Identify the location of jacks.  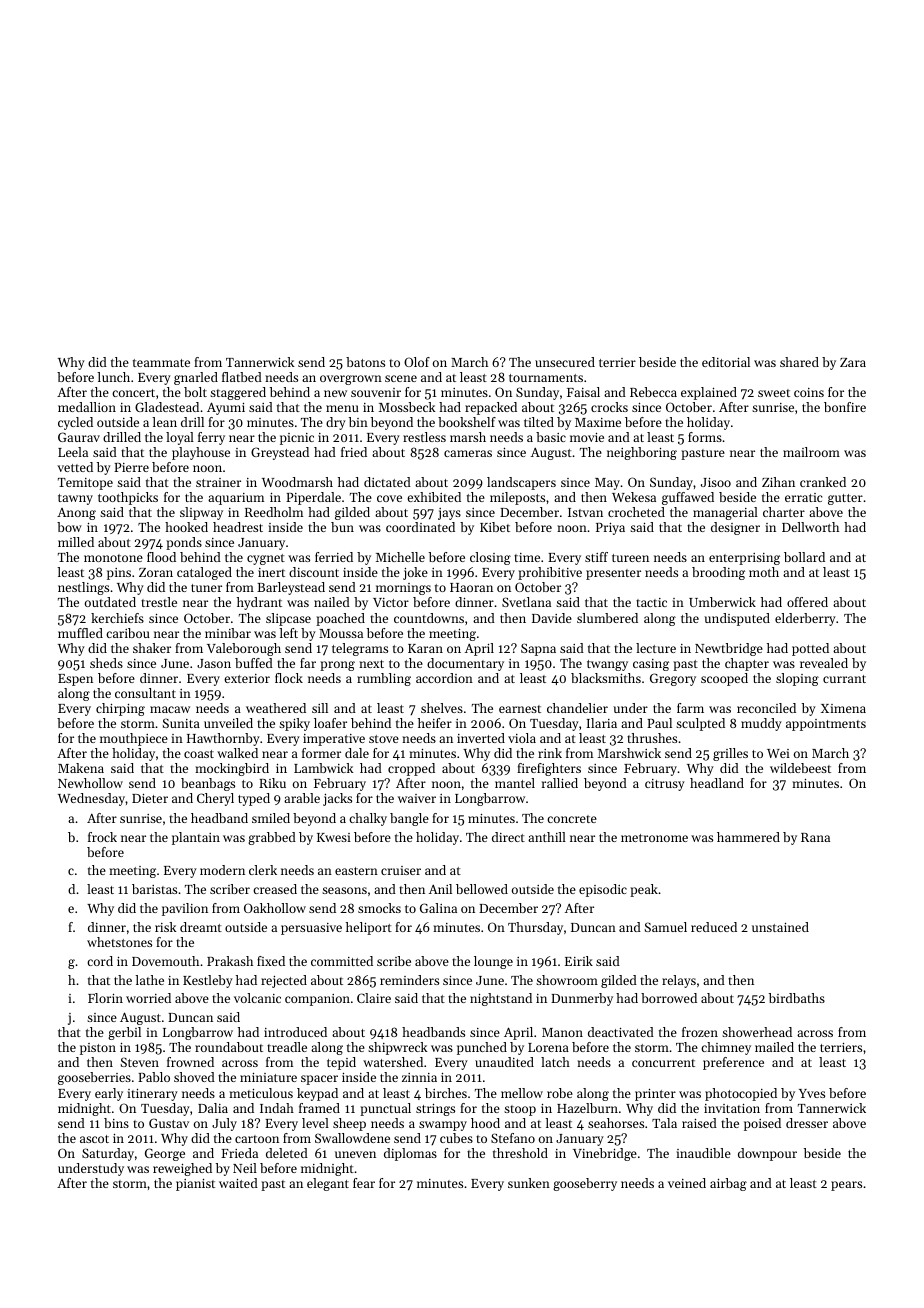
(337, 799).
